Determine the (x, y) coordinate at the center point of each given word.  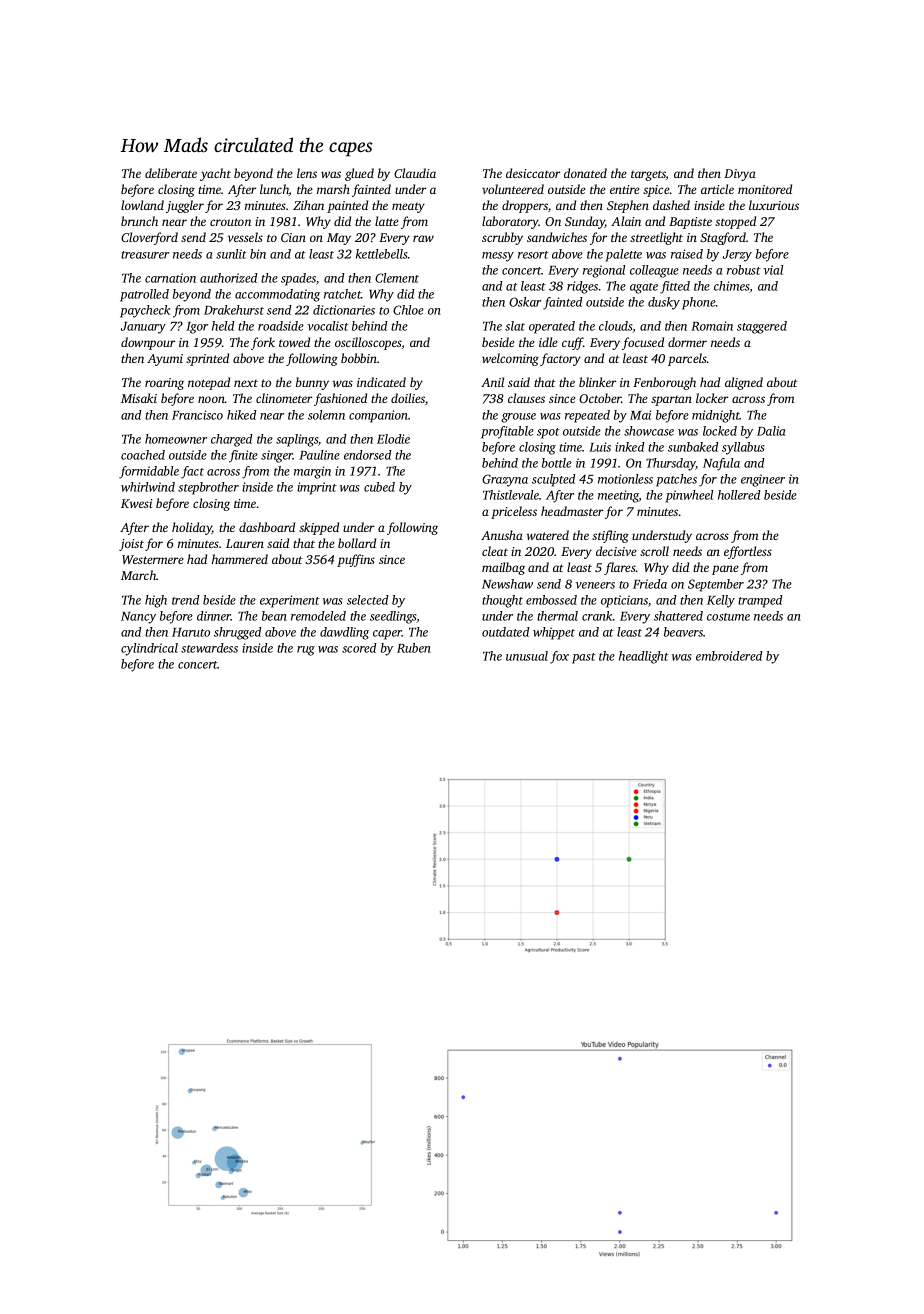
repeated (587, 416)
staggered (762, 327)
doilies (408, 398)
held (223, 326)
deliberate (171, 173)
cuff (573, 343)
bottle (557, 463)
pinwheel (689, 496)
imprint (317, 488)
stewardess (209, 648)
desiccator (533, 173)
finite (243, 456)
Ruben (414, 648)
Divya (740, 175)
